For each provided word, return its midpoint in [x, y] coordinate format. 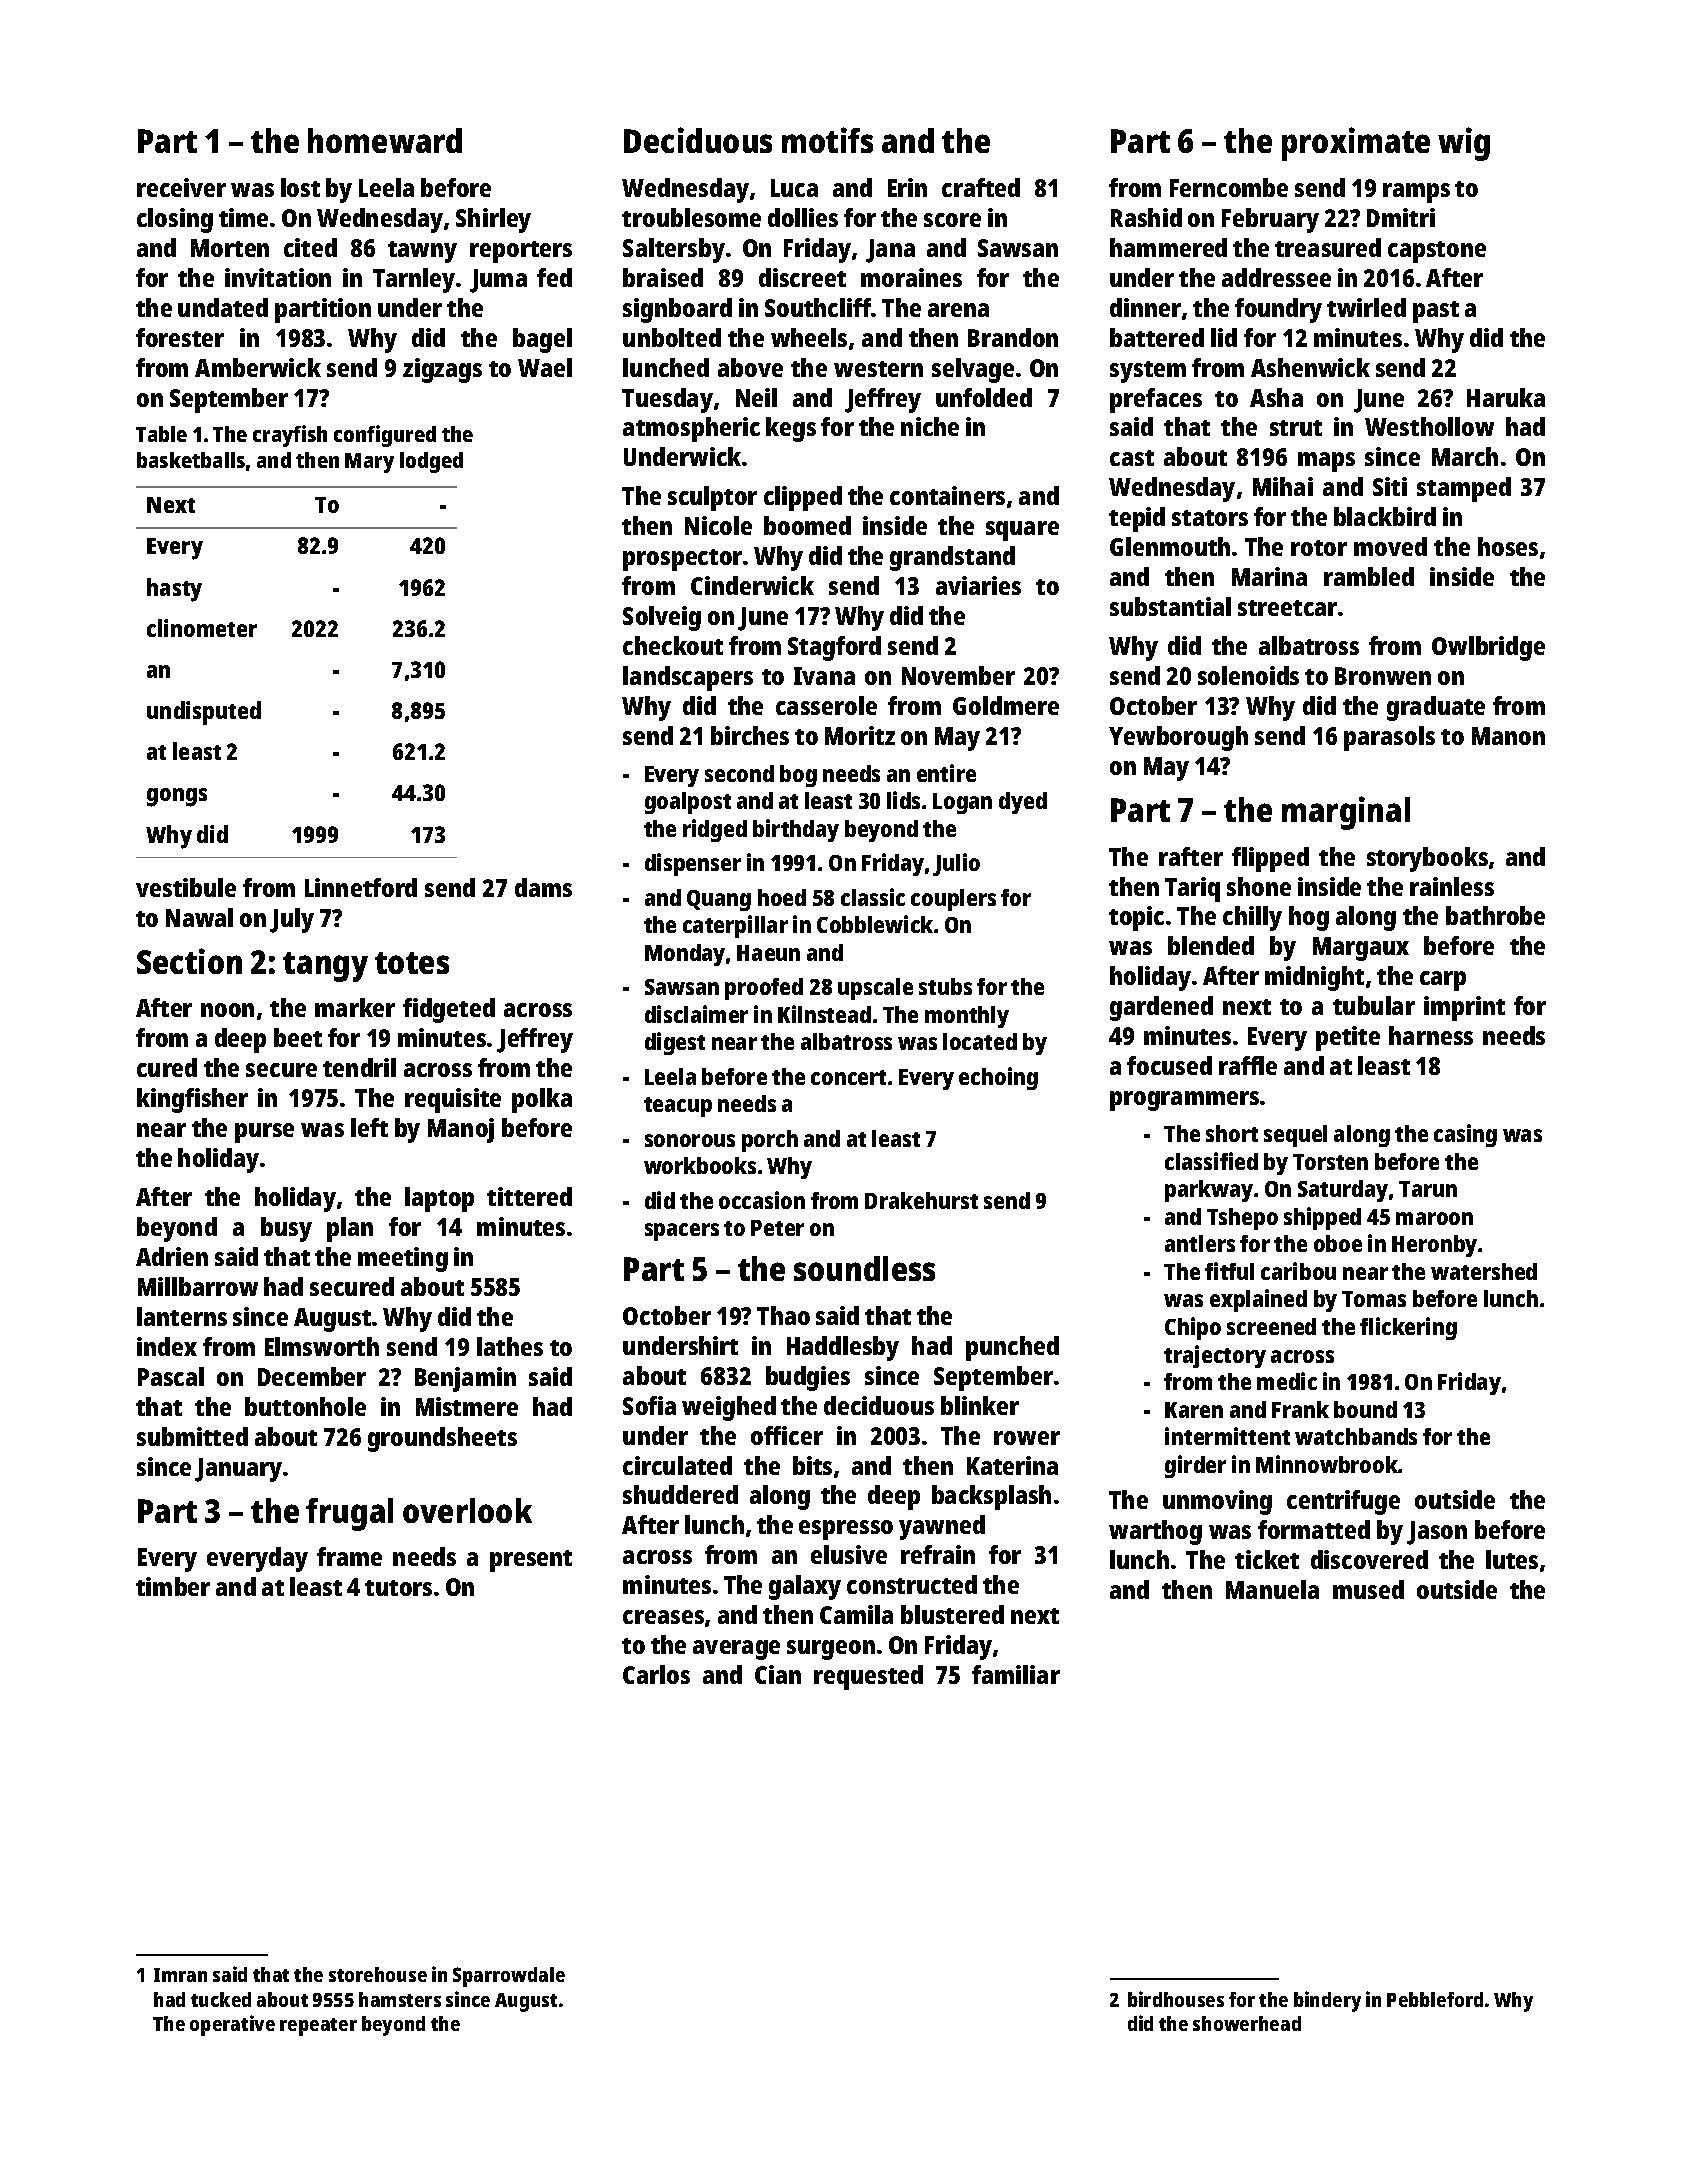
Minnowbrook [1327, 1464]
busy [286, 1229]
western [878, 369]
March [1465, 456]
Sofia [649, 1405]
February [1270, 220]
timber [173, 1586]
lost [300, 187]
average [736, 1650]
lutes [1512, 1559]
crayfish [290, 436]
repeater [318, 2027]
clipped [803, 498]
